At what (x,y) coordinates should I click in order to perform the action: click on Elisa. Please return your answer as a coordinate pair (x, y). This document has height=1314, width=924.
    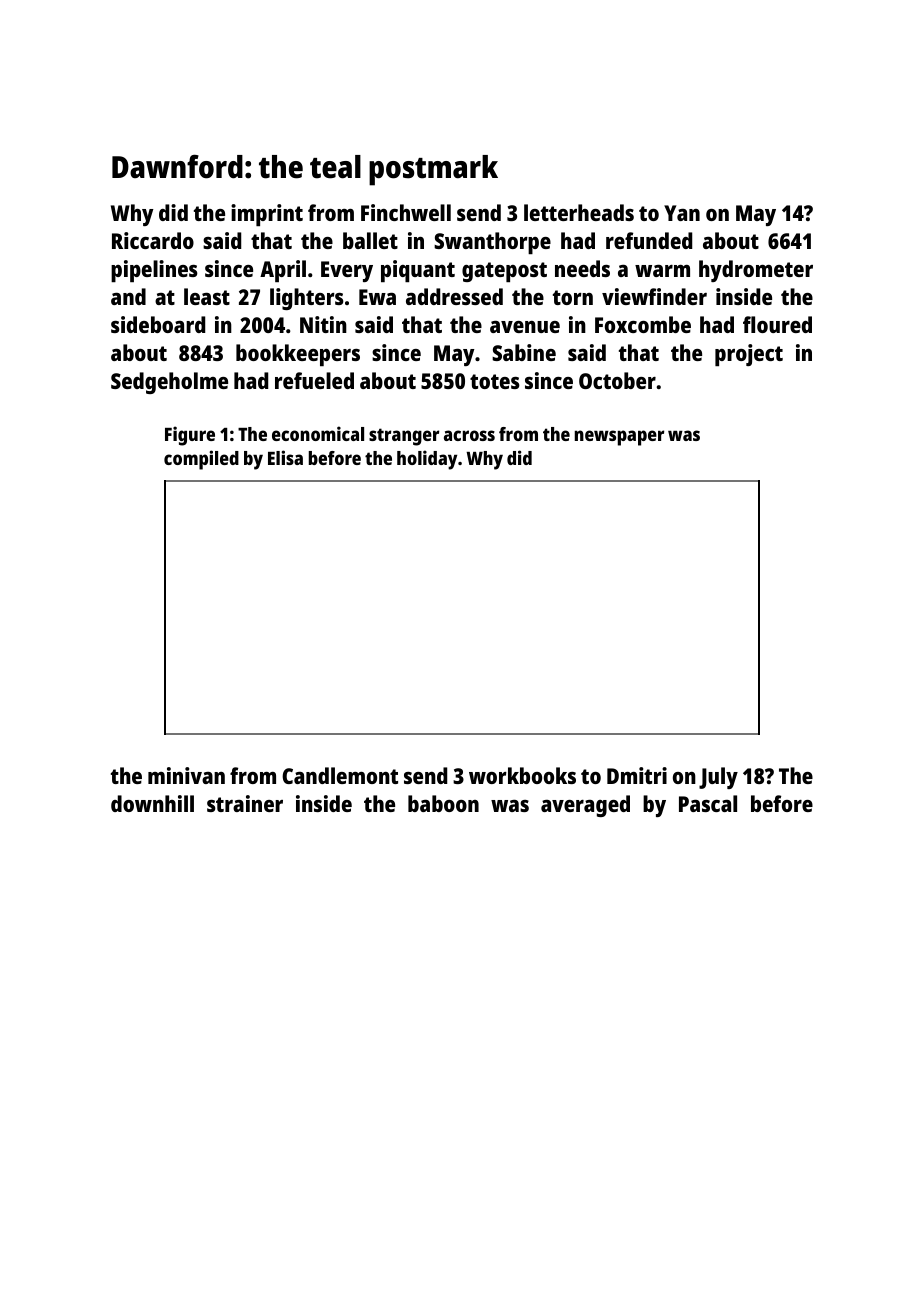
    Looking at the image, I should click on (285, 457).
